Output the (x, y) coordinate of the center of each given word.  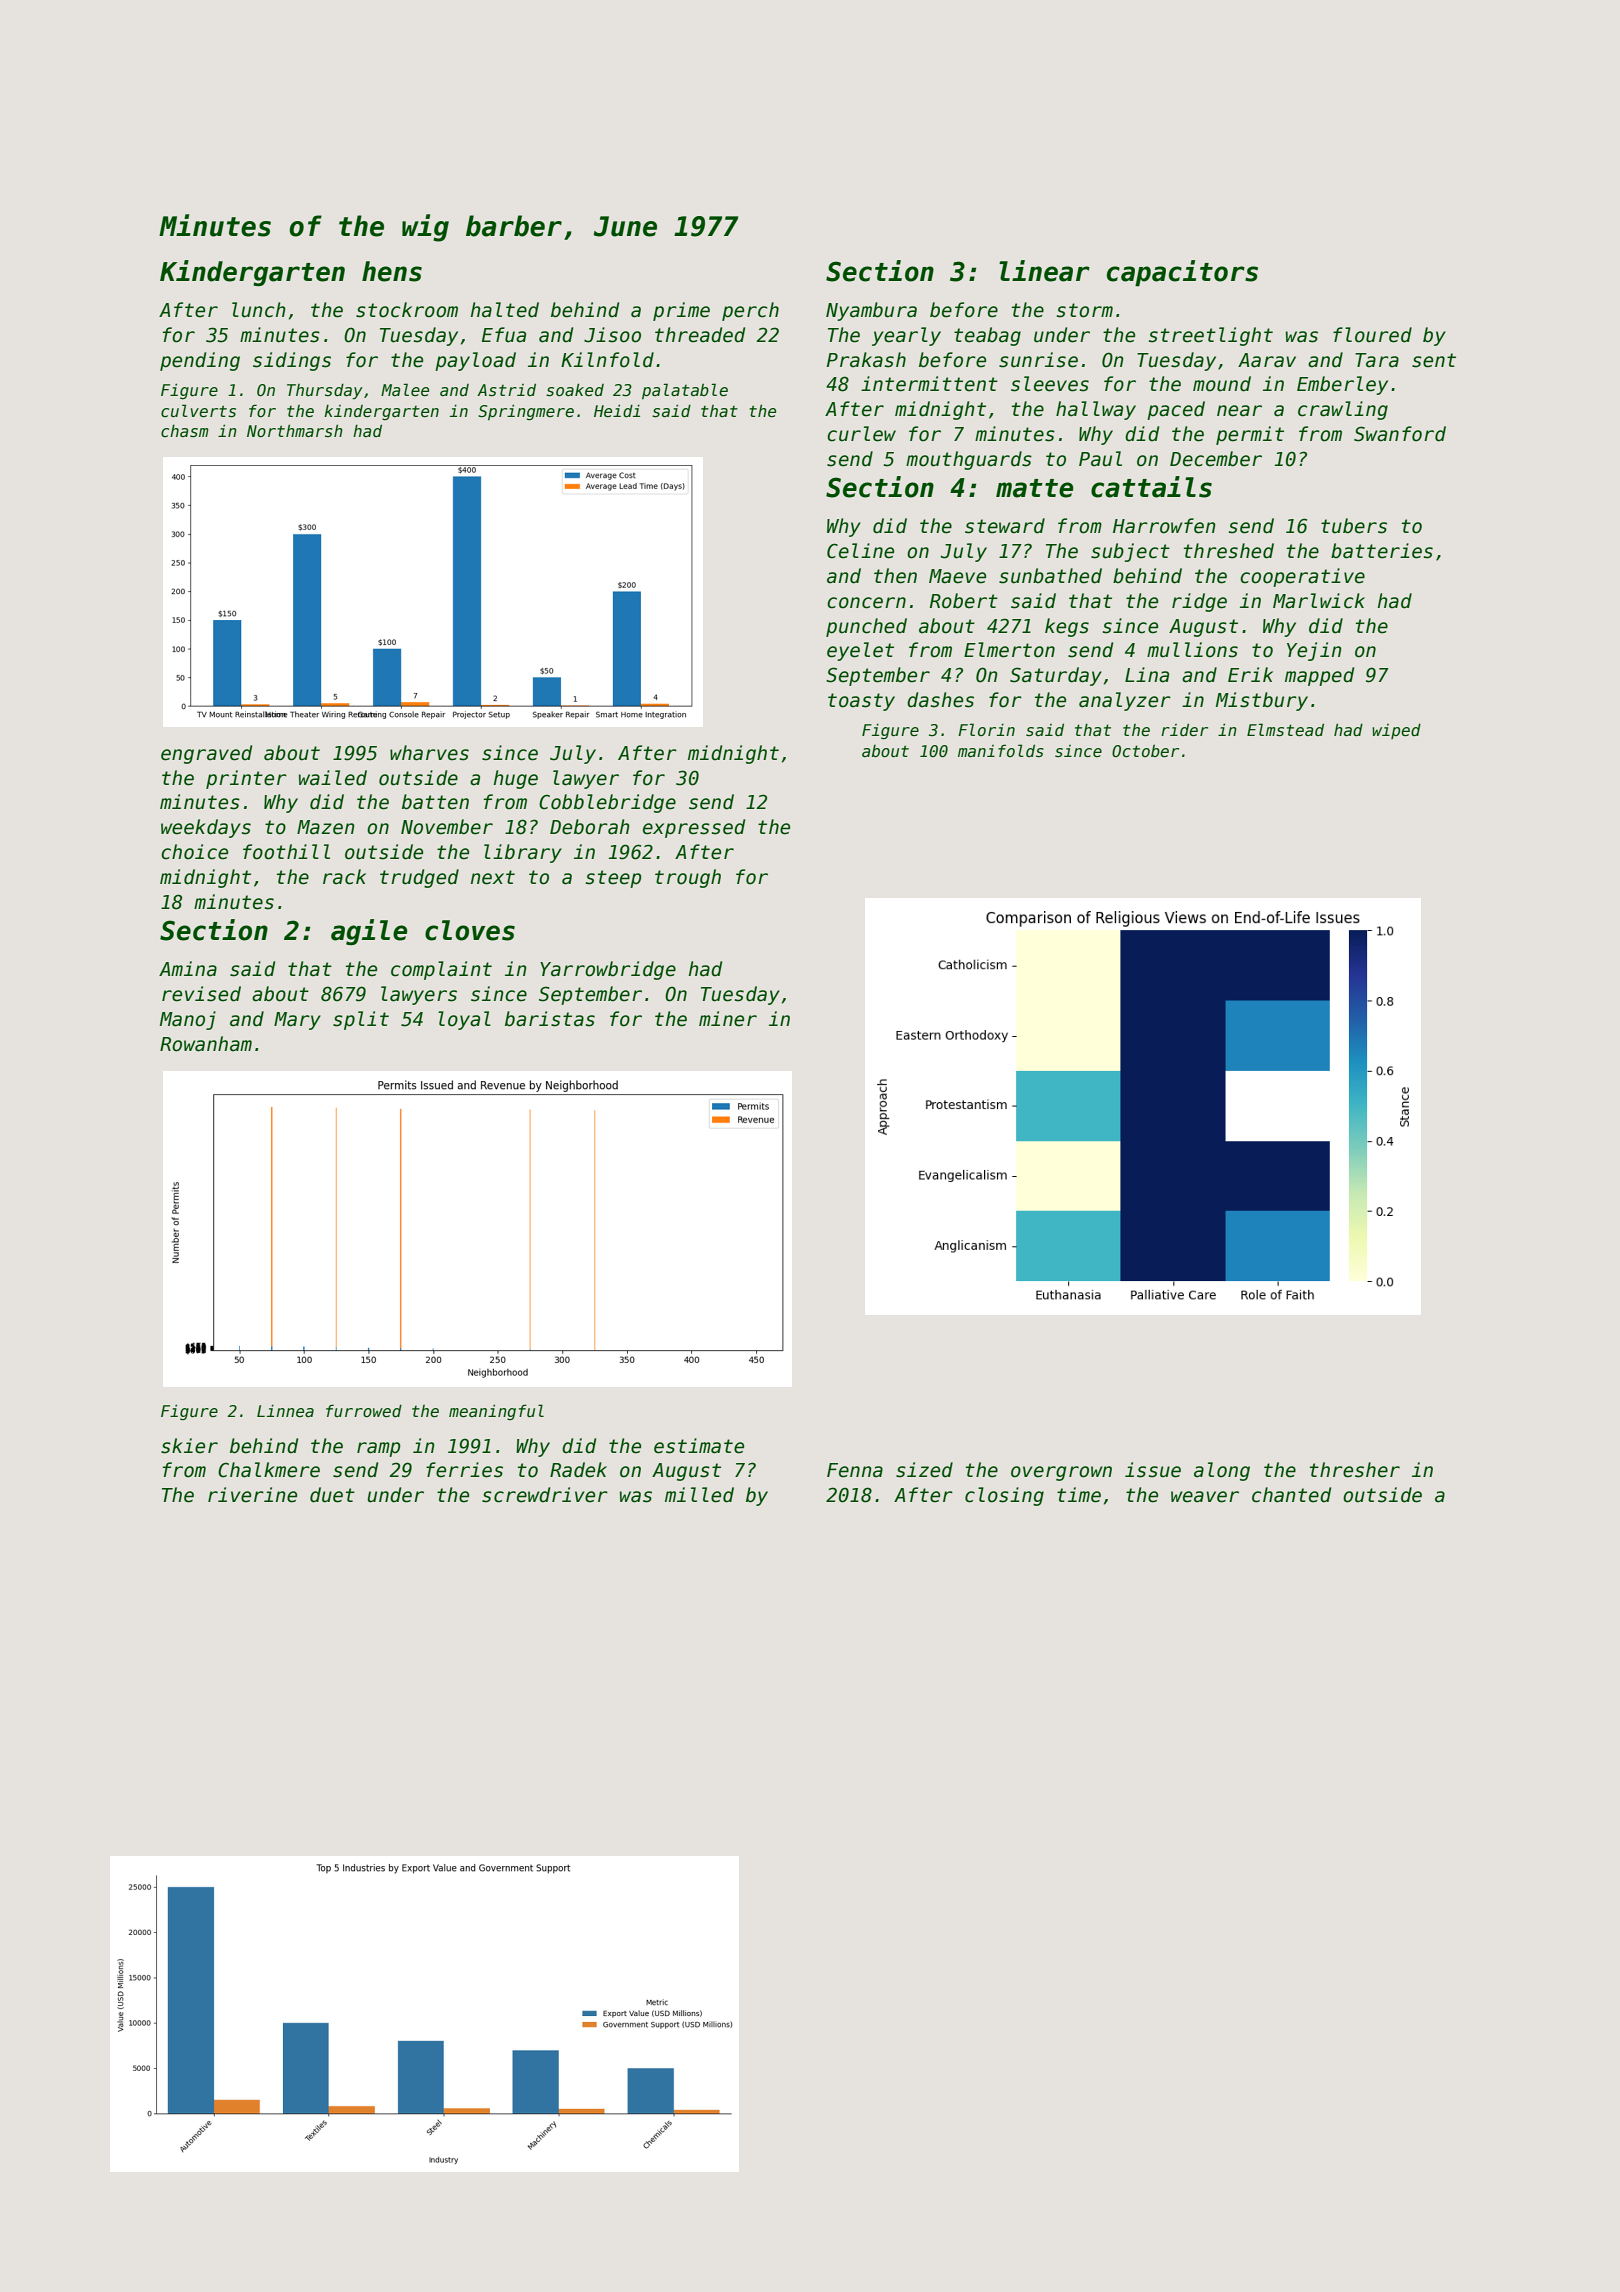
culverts (198, 411)
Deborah (590, 827)
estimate (699, 1446)
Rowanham (206, 1044)
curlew (861, 434)
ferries (464, 1470)
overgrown (1061, 1473)
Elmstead (1285, 730)
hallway (1096, 410)
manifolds (1001, 751)
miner (728, 1019)
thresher (1355, 1470)
